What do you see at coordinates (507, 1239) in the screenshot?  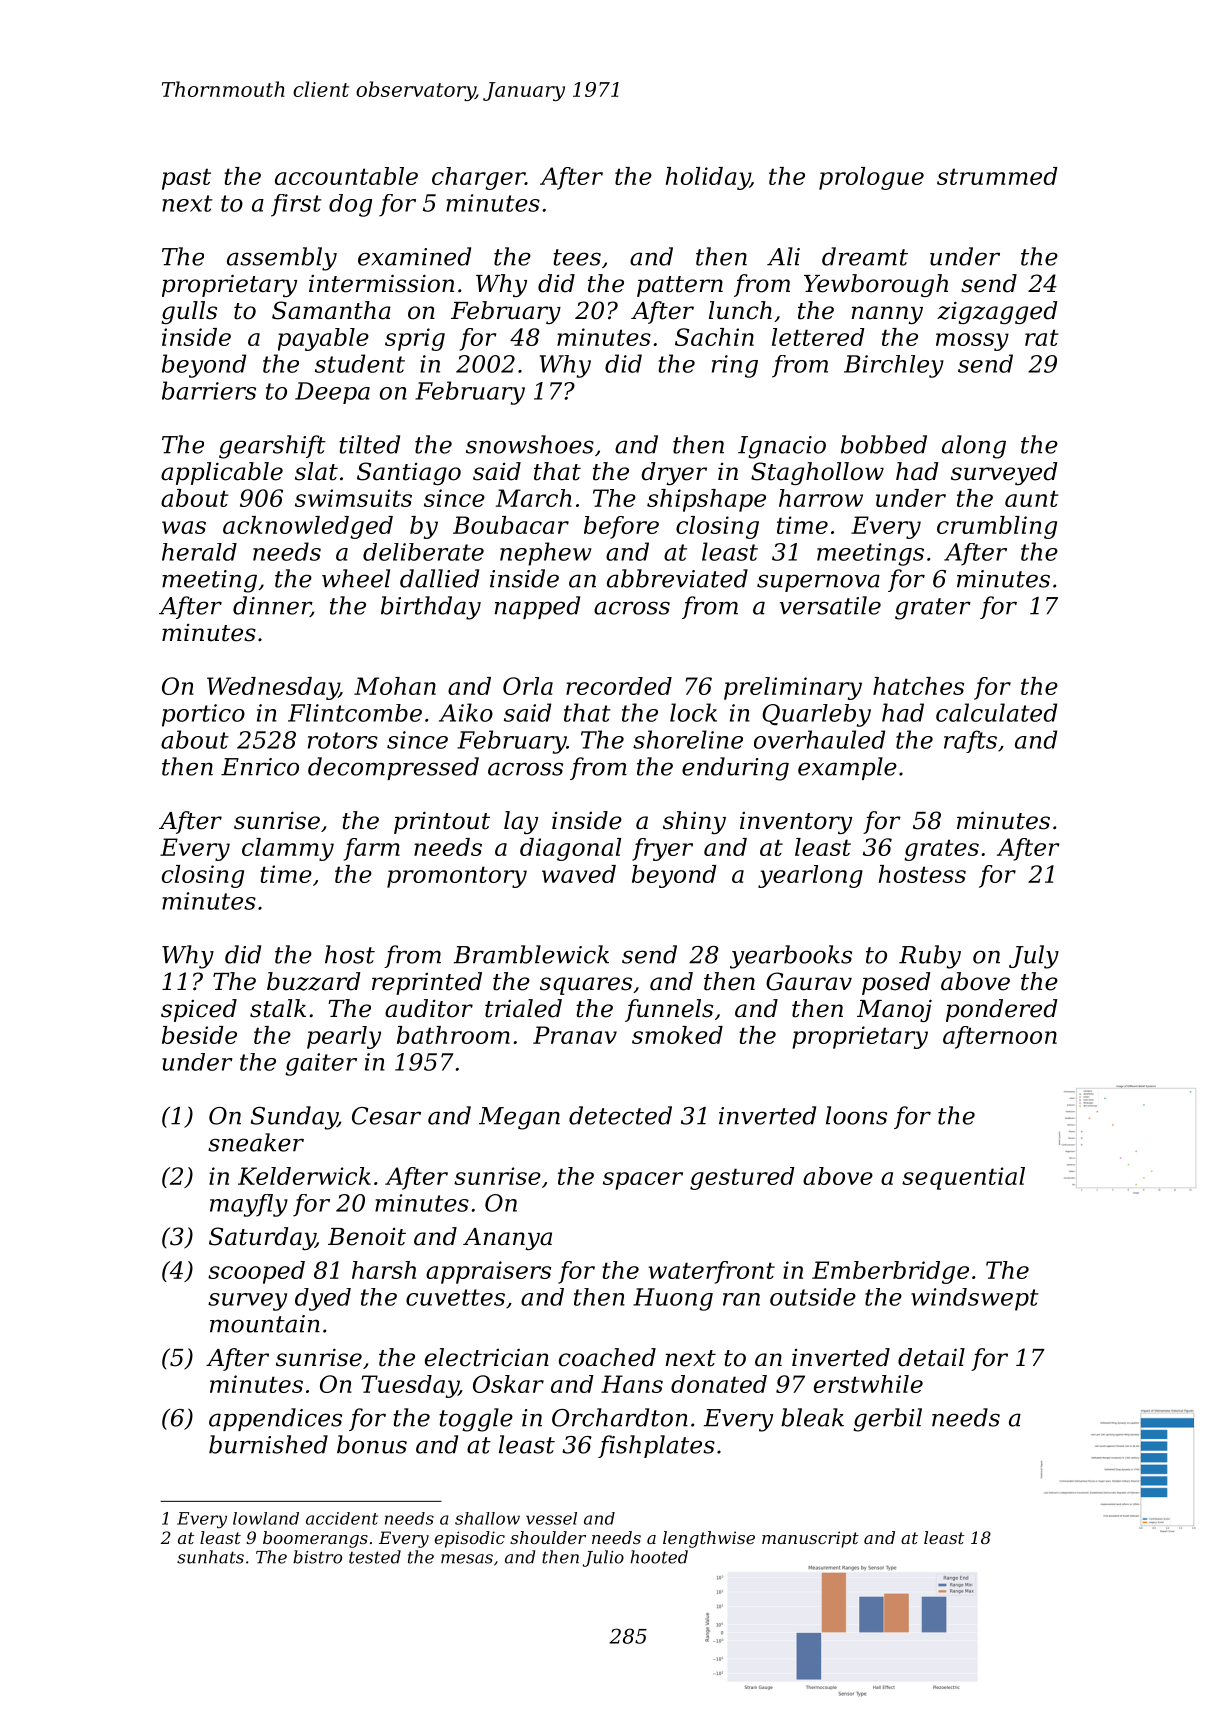 I see `Ananya` at bounding box center [507, 1239].
